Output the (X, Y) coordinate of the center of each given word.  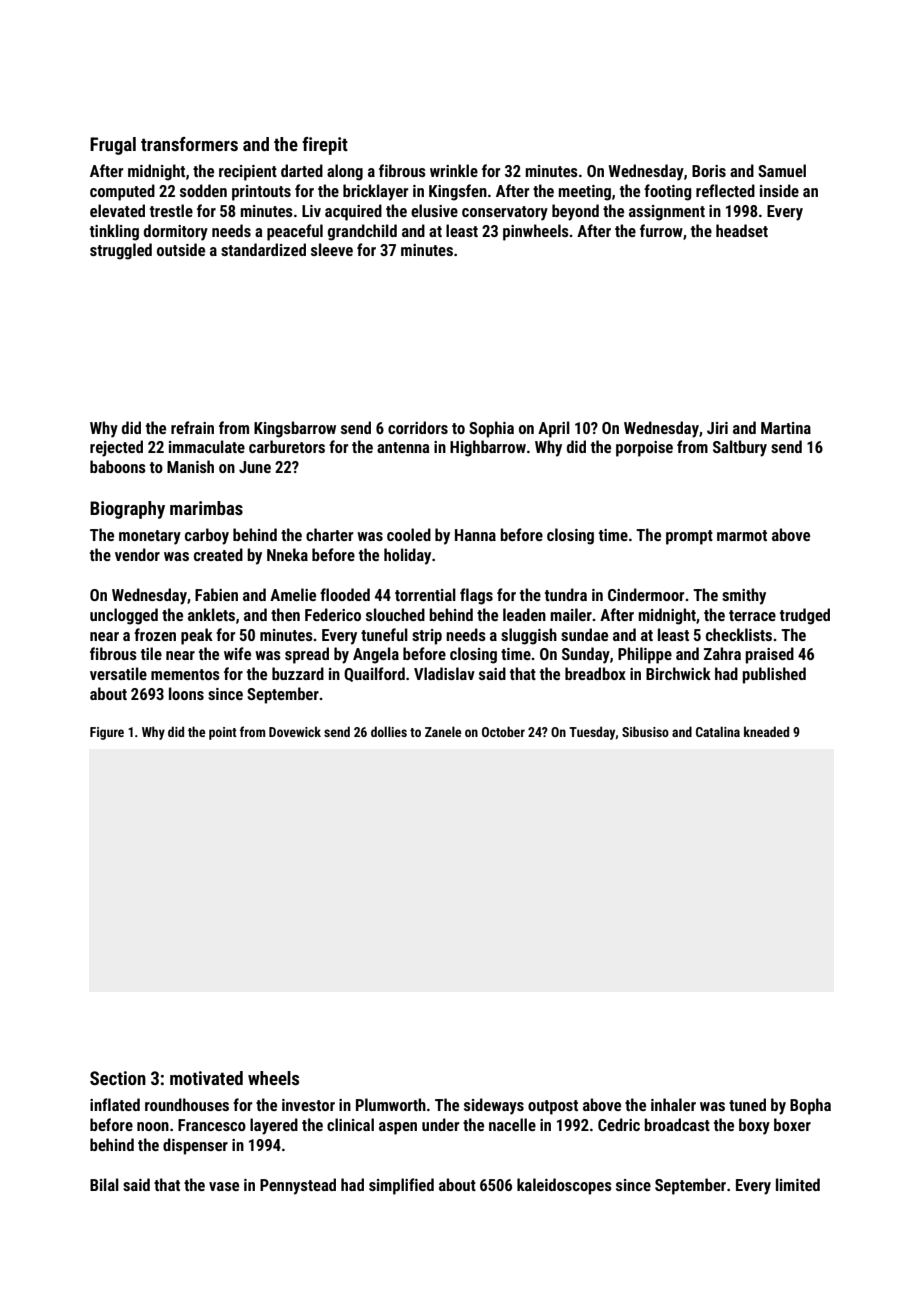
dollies (389, 731)
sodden (203, 190)
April (554, 429)
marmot (742, 535)
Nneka (287, 554)
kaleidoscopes (564, 1186)
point (223, 733)
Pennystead (298, 1186)
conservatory (505, 213)
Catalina (718, 731)
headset (742, 230)
